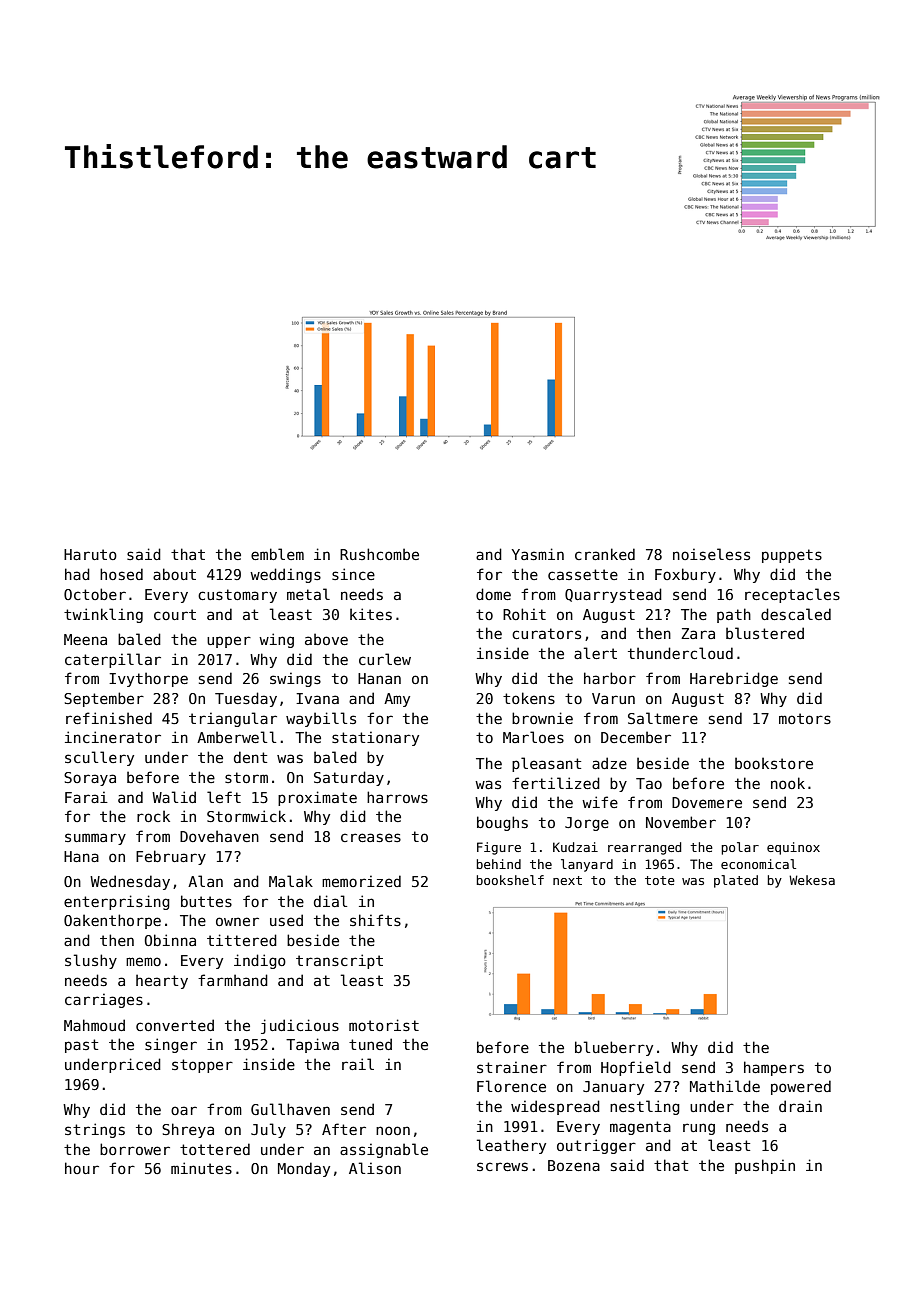  Describe the element at coordinates (605, 554) in the screenshot. I see `cranked` at that location.
